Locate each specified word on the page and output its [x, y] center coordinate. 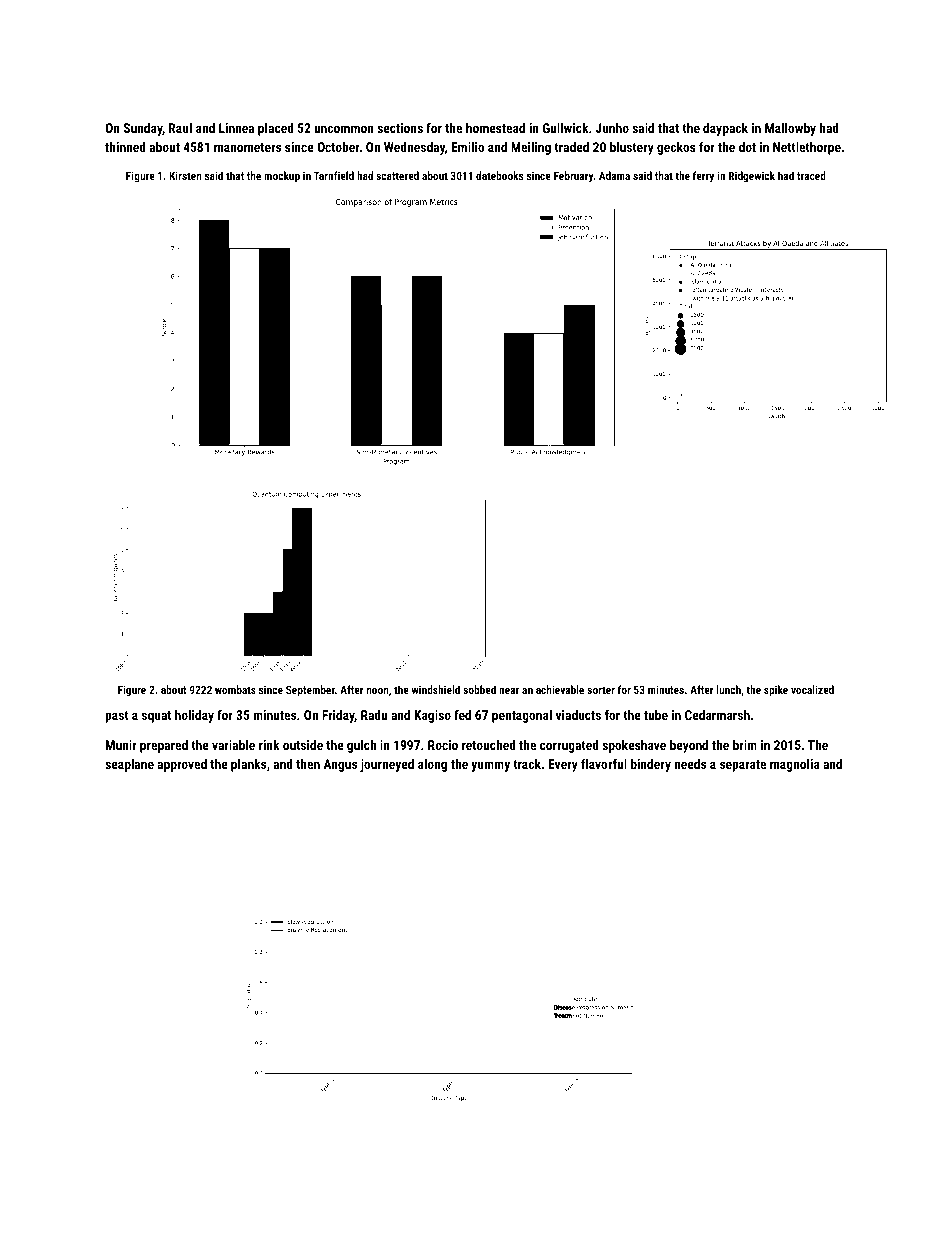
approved [182, 765]
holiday [194, 716]
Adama [614, 175]
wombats [235, 689]
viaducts [578, 715]
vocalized [812, 689]
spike [776, 691]
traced [811, 175]
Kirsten [185, 175]
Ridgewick [752, 177]
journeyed [387, 765]
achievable [560, 689]
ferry [703, 177]
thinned [125, 147]
